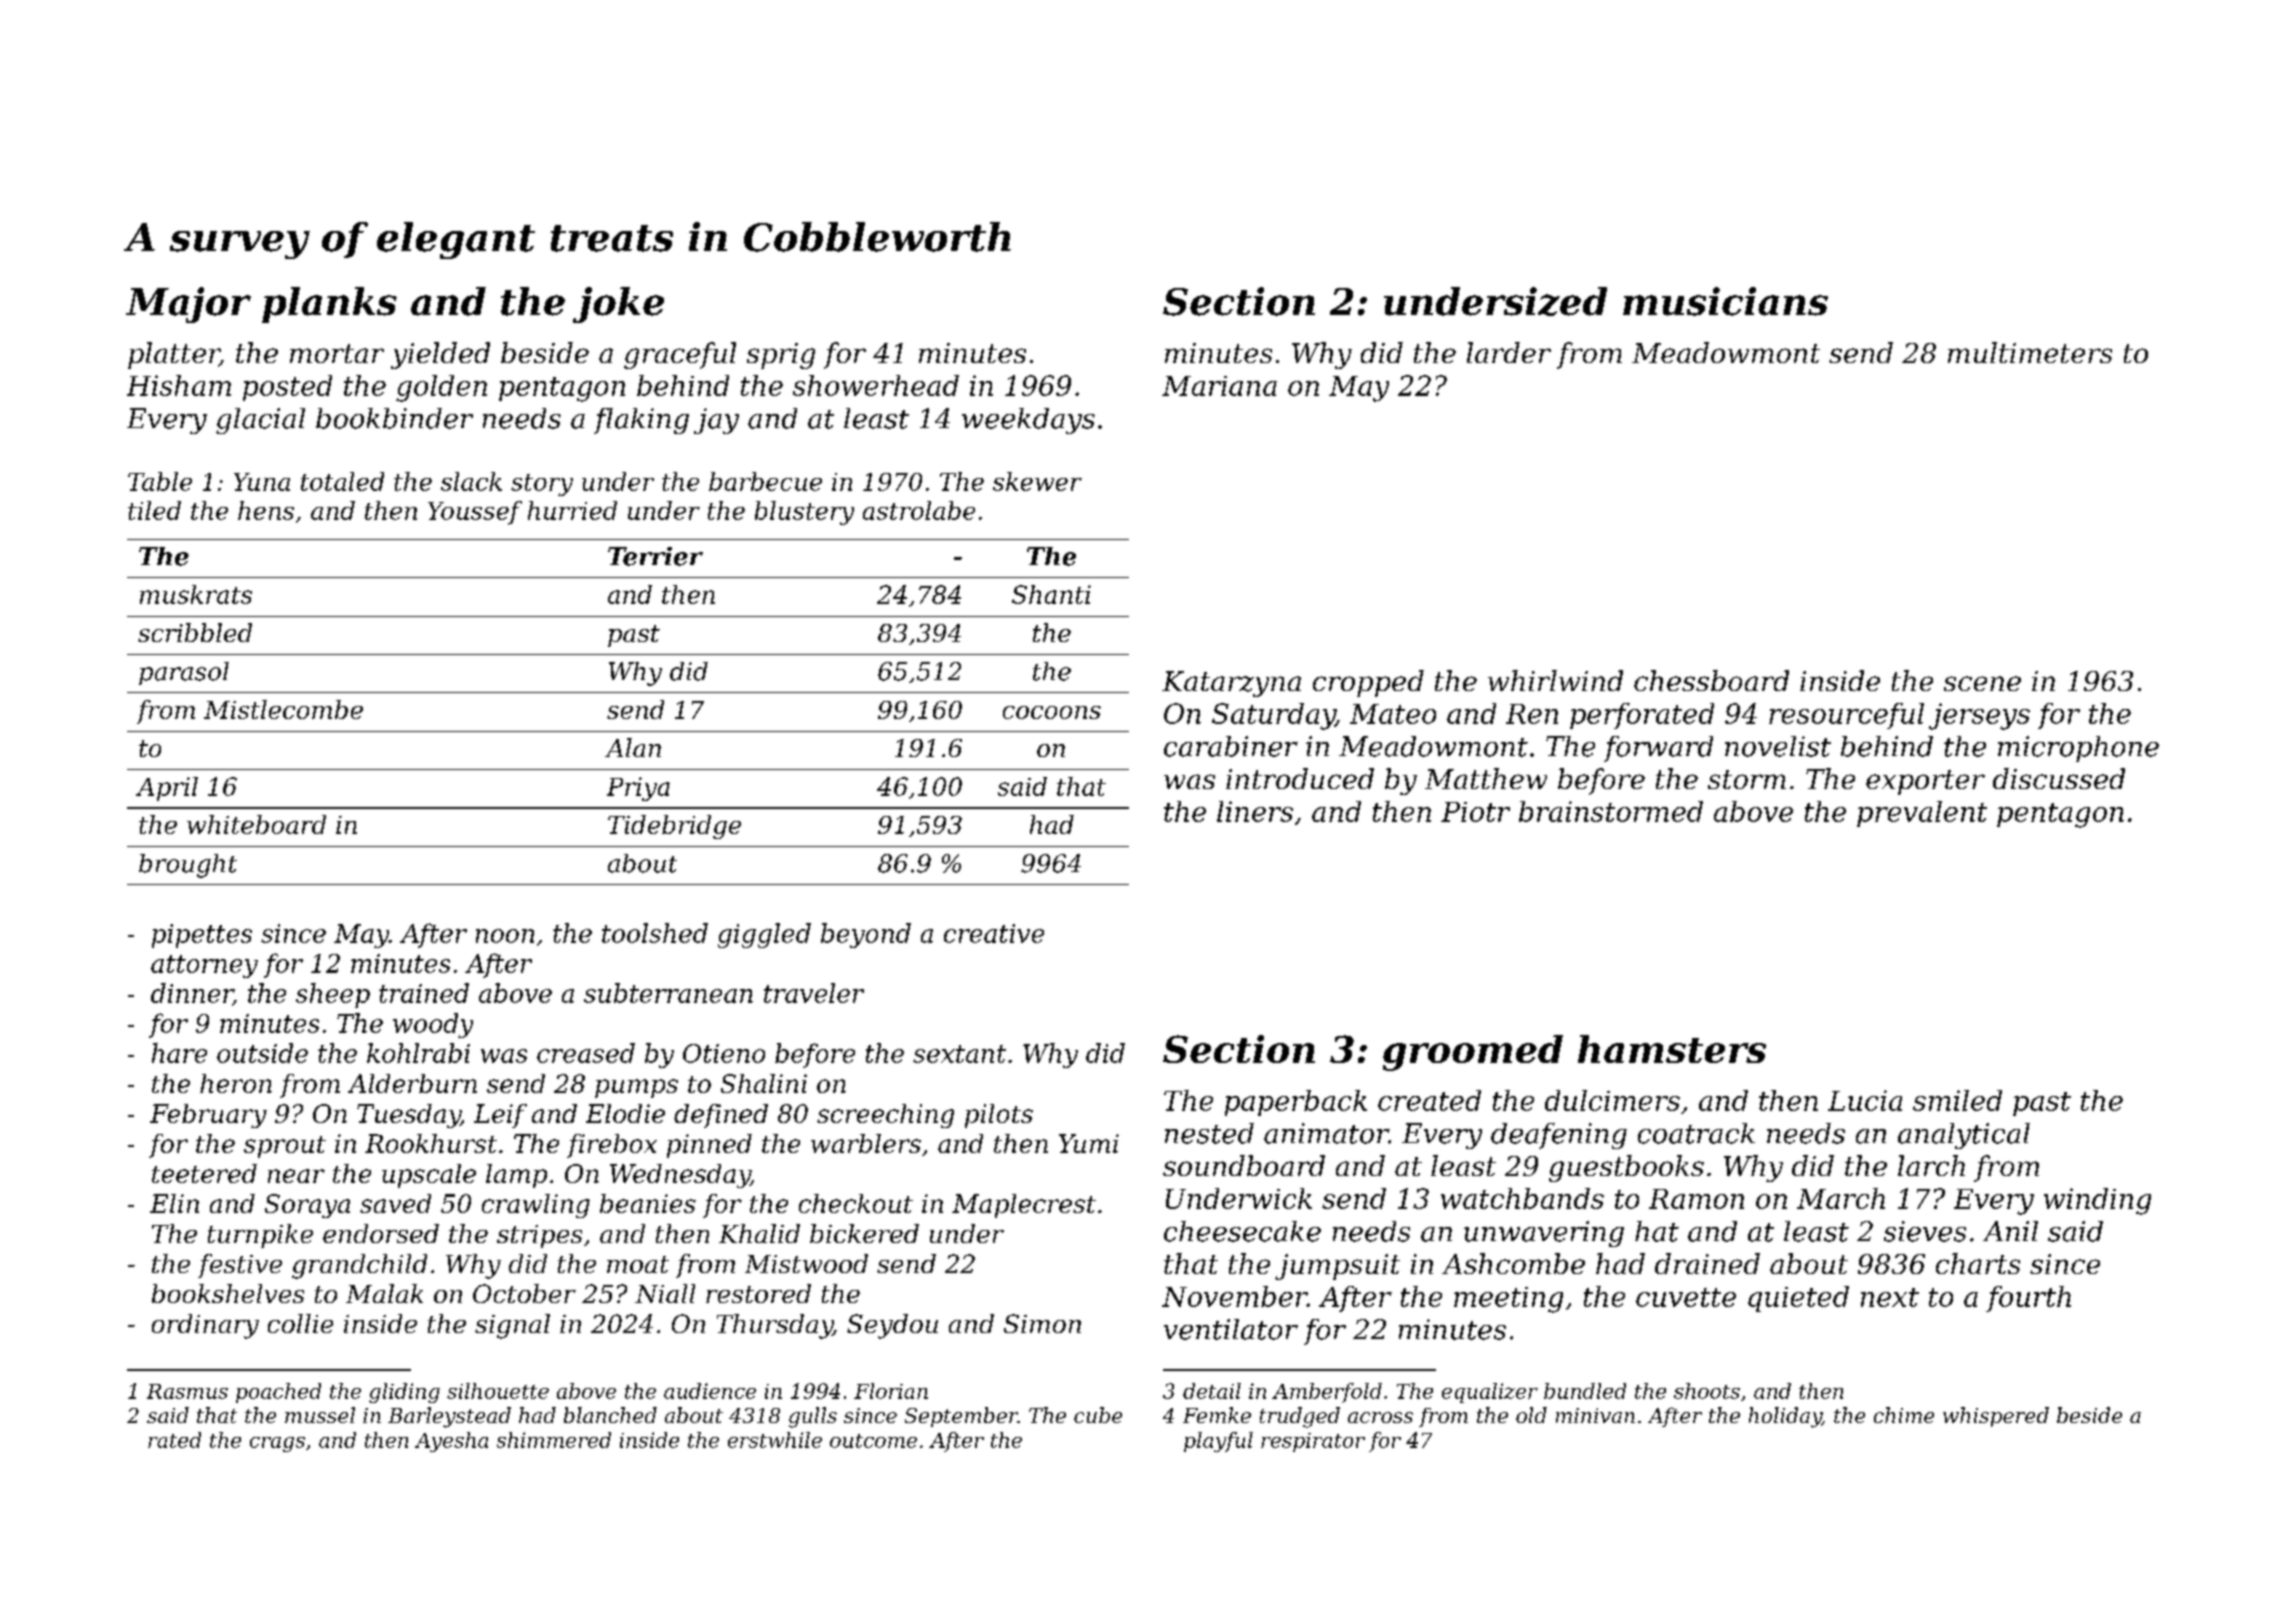 The height and width of the screenshot is (1620, 2292). I want to click on Shanti, so click(1051, 594).
